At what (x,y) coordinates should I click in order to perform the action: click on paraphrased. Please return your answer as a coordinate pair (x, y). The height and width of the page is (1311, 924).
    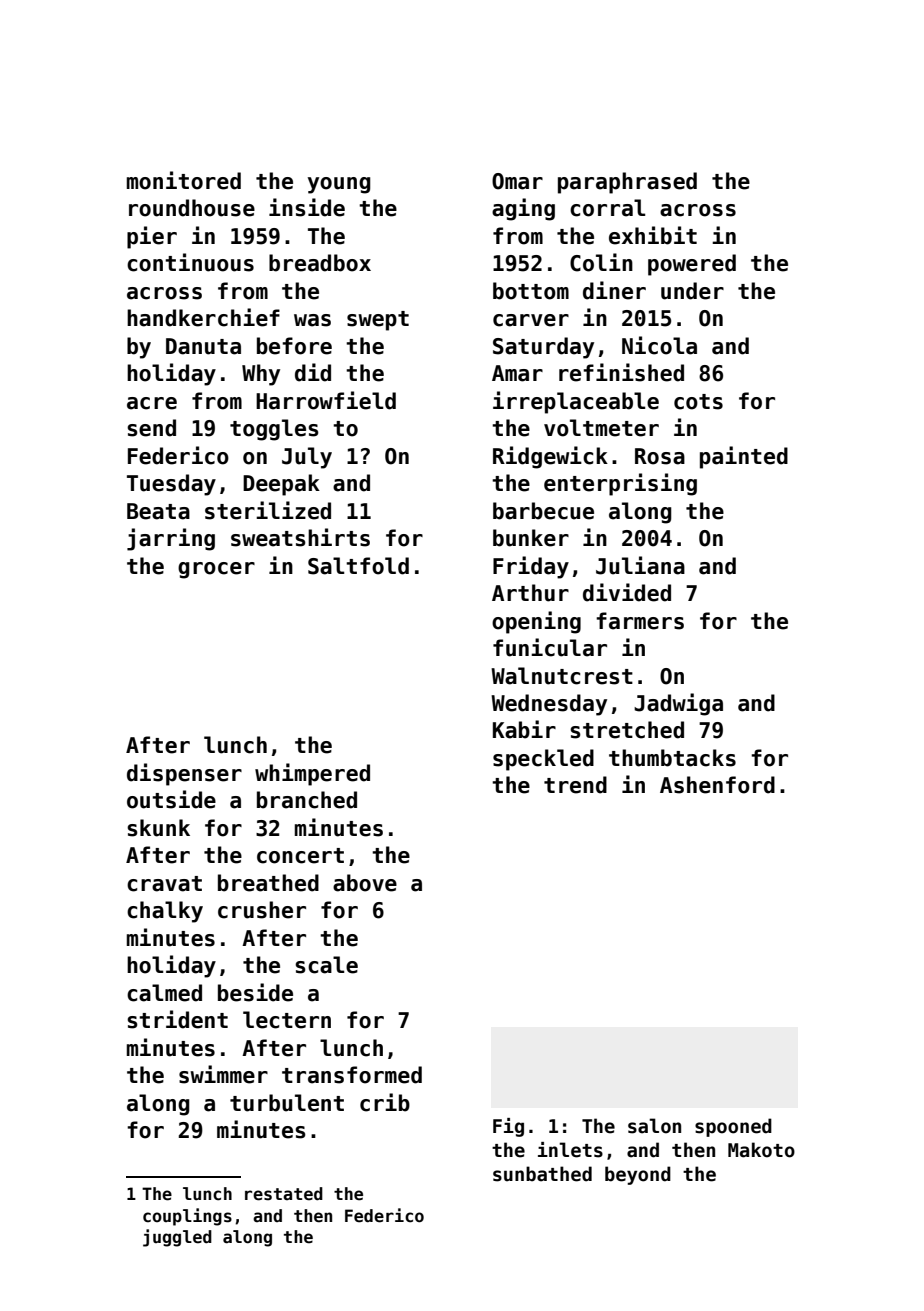
    Looking at the image, I should click on (627, 183).
